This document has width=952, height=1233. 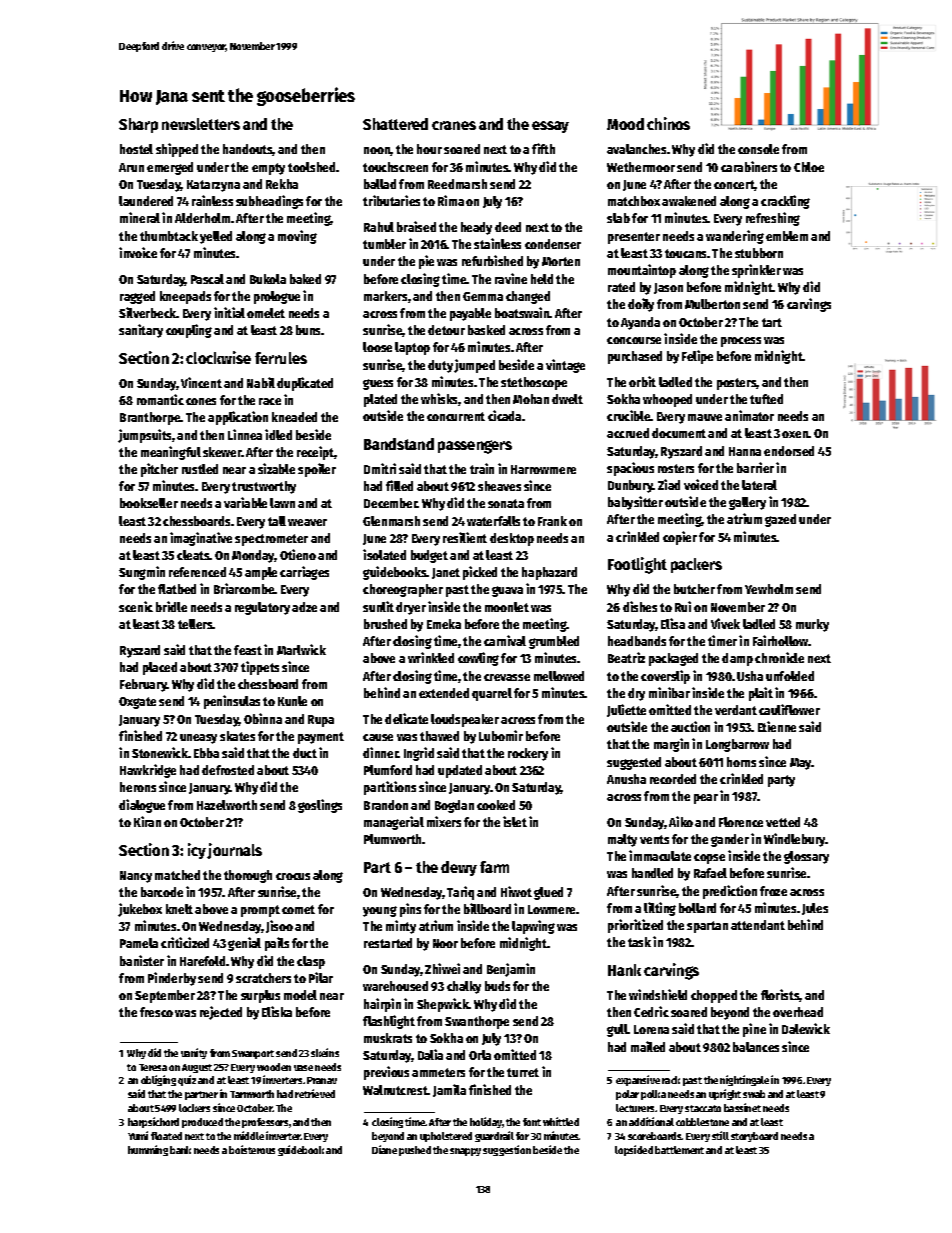 What do you see at coordinates (617, 1030) in the document?
I see `gull` at bounding box center [617, 1030].
